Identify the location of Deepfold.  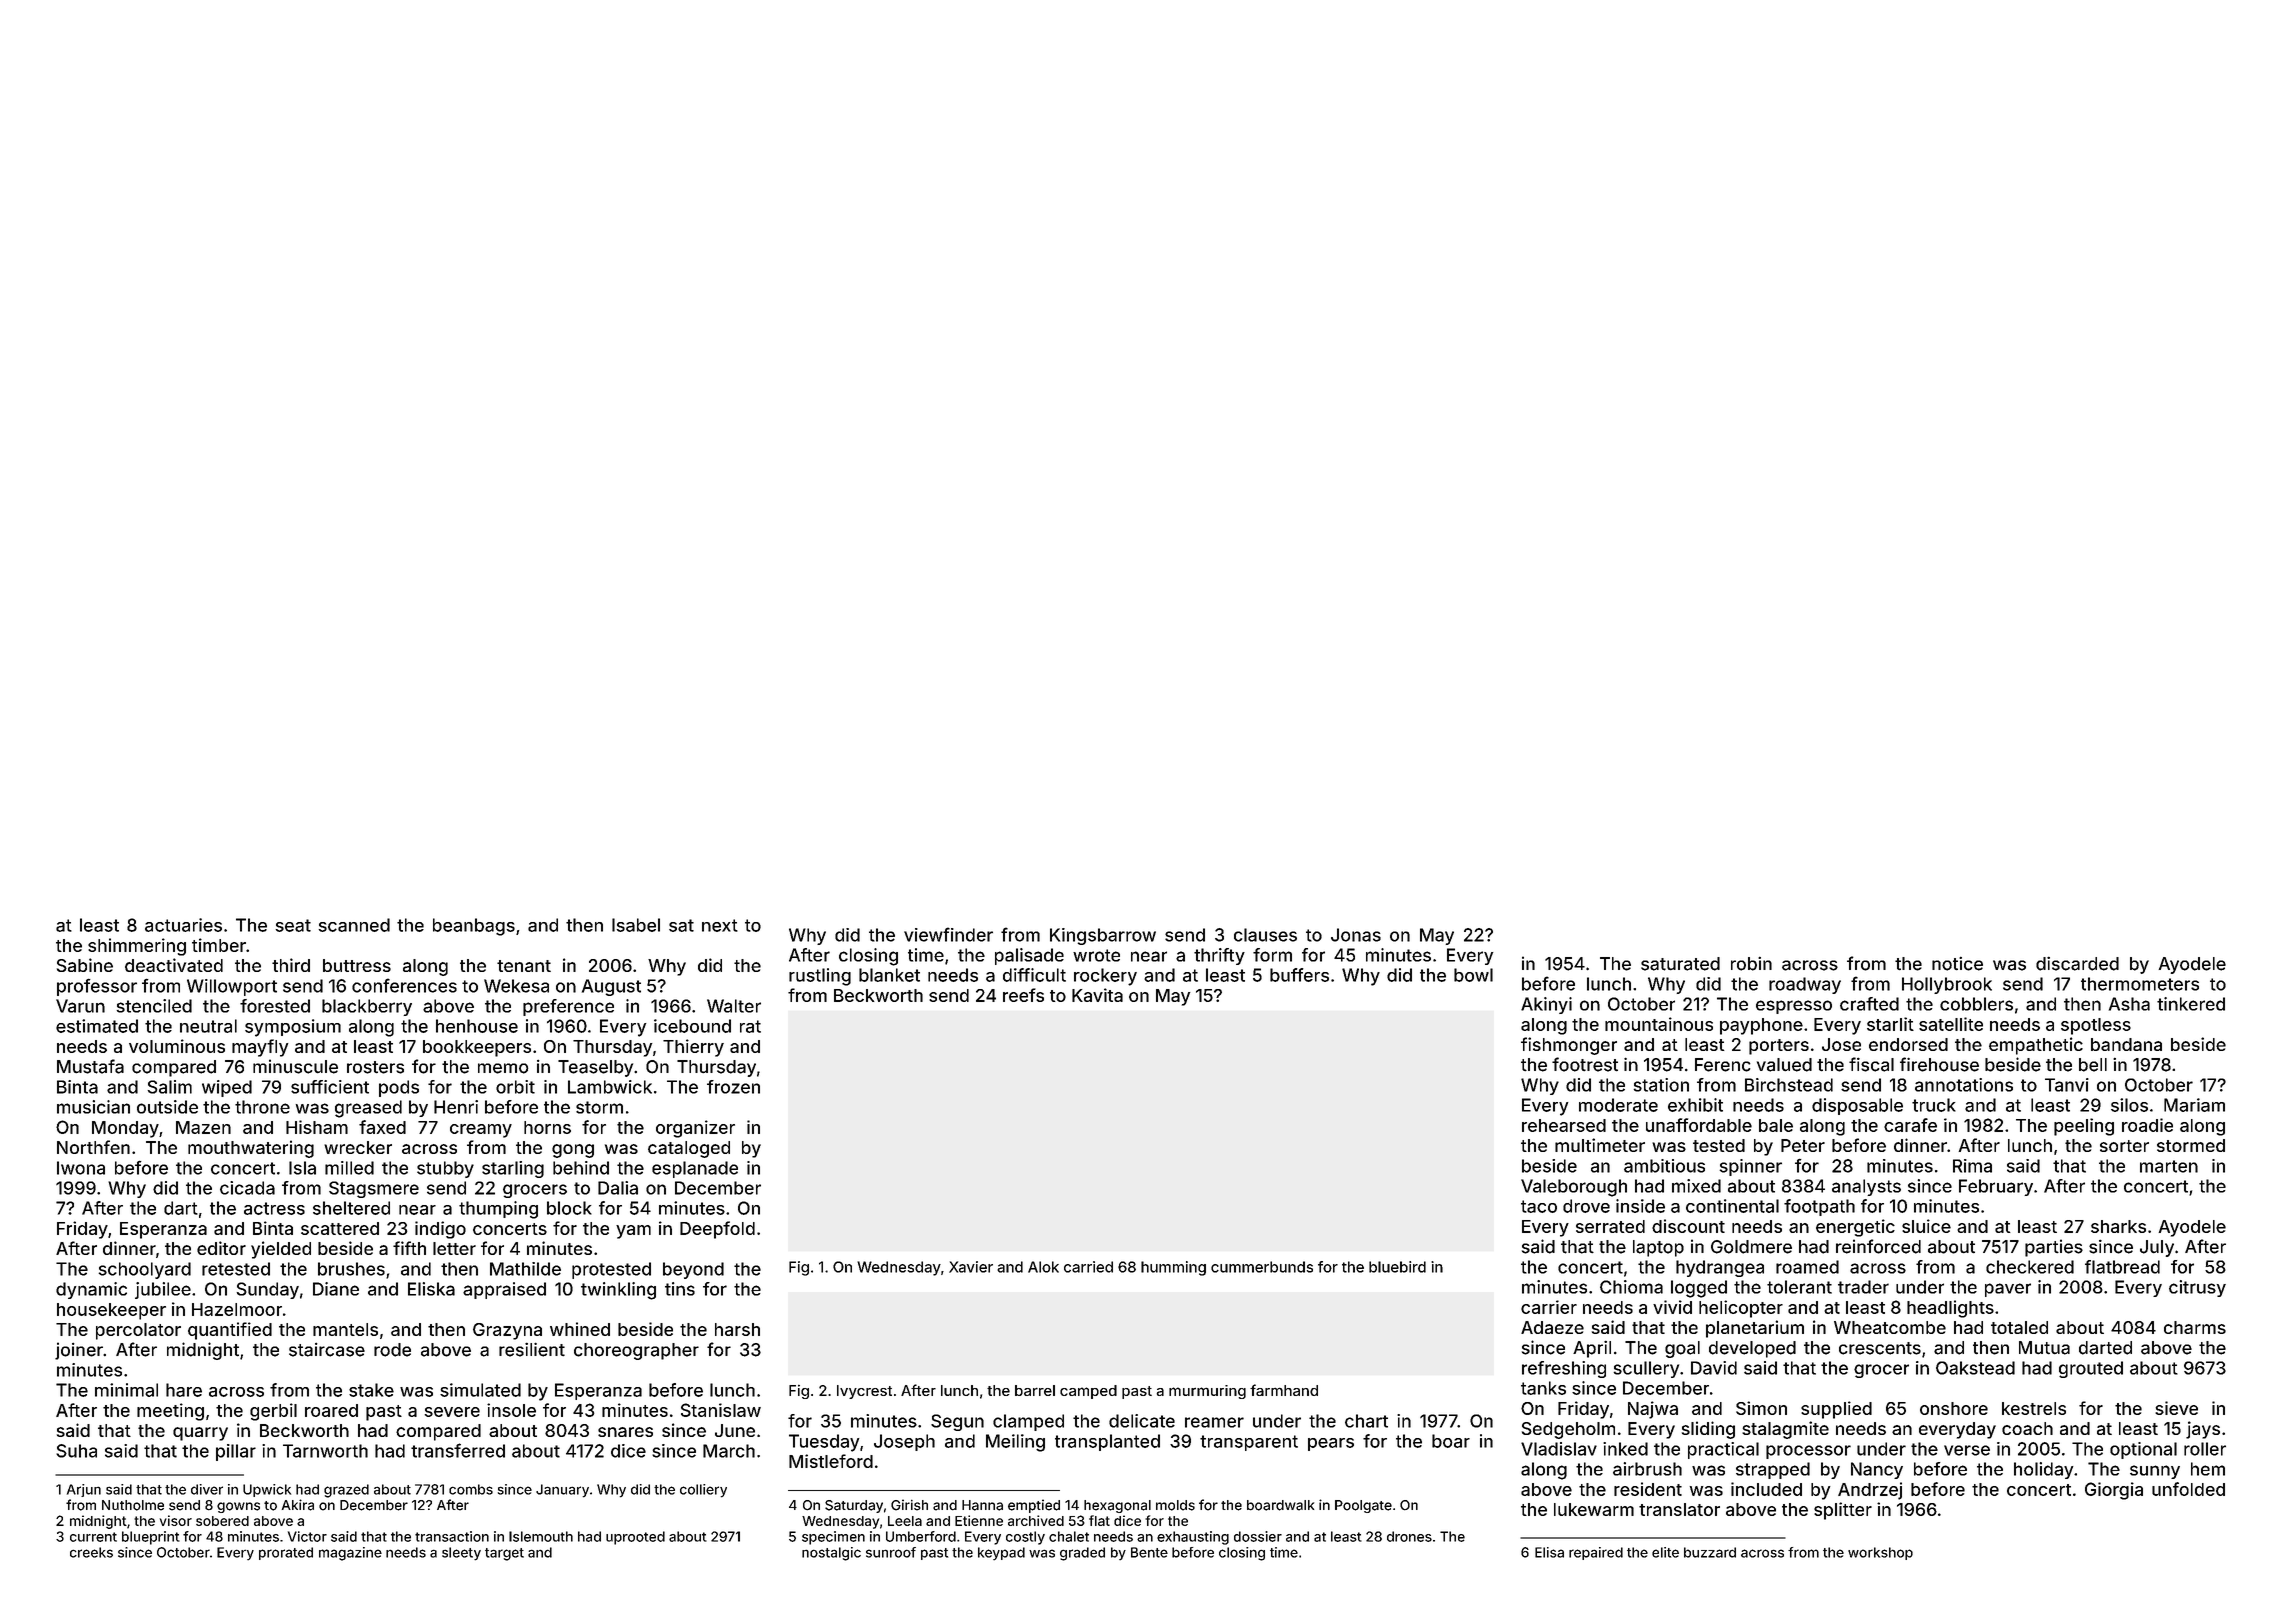
(717, 1230).
